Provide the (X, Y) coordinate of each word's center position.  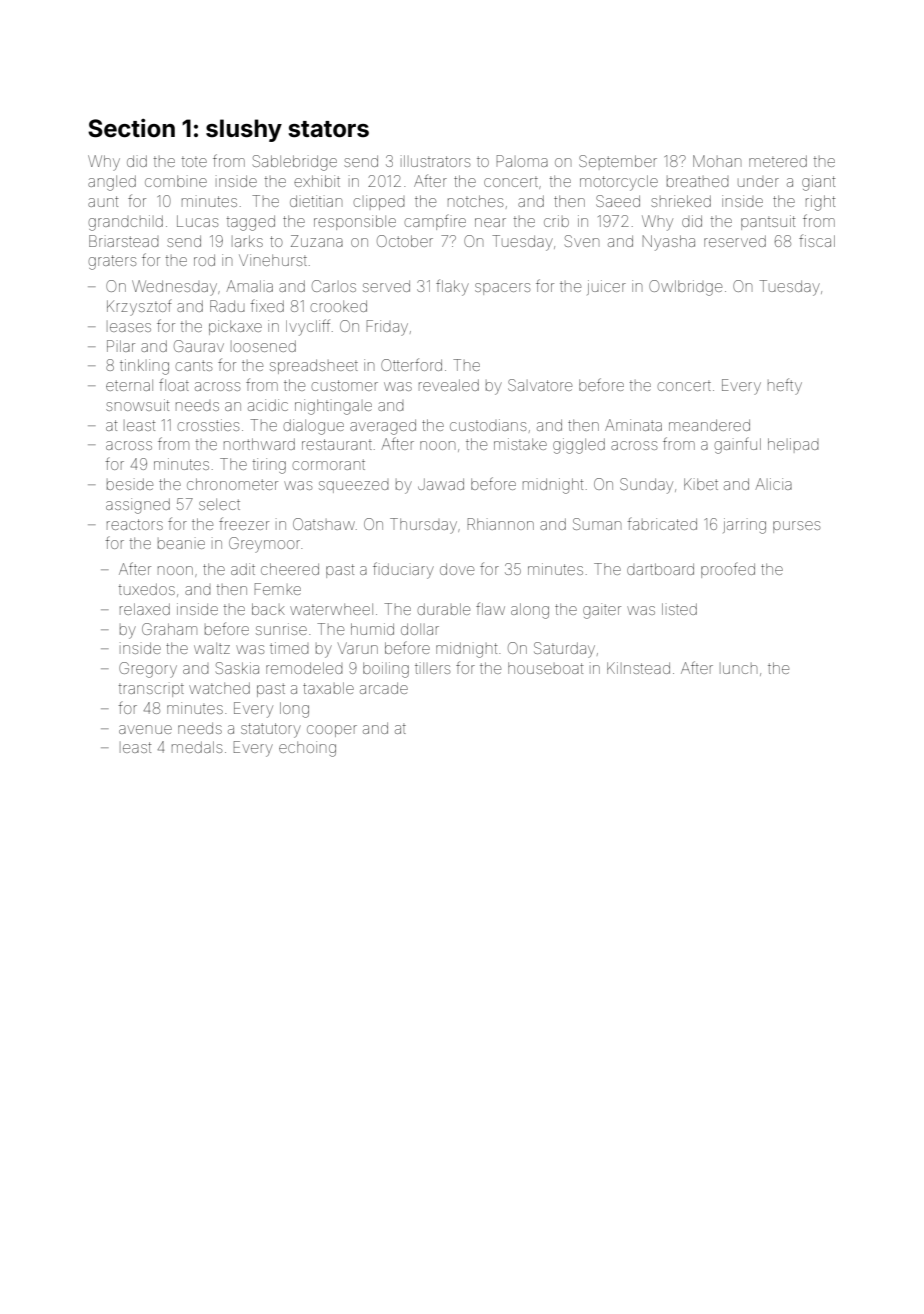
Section (131, 128)
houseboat (545, 668)
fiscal (817, 240)
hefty (785, 386)
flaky (452, 287)
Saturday (564, 650)
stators (328, 129)
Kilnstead (638, 668)
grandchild (126, 223)
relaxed (145, 609)
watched (219, 688)
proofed (728, 570)
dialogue (314, 427)
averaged (383, 427)
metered (778, 161)
